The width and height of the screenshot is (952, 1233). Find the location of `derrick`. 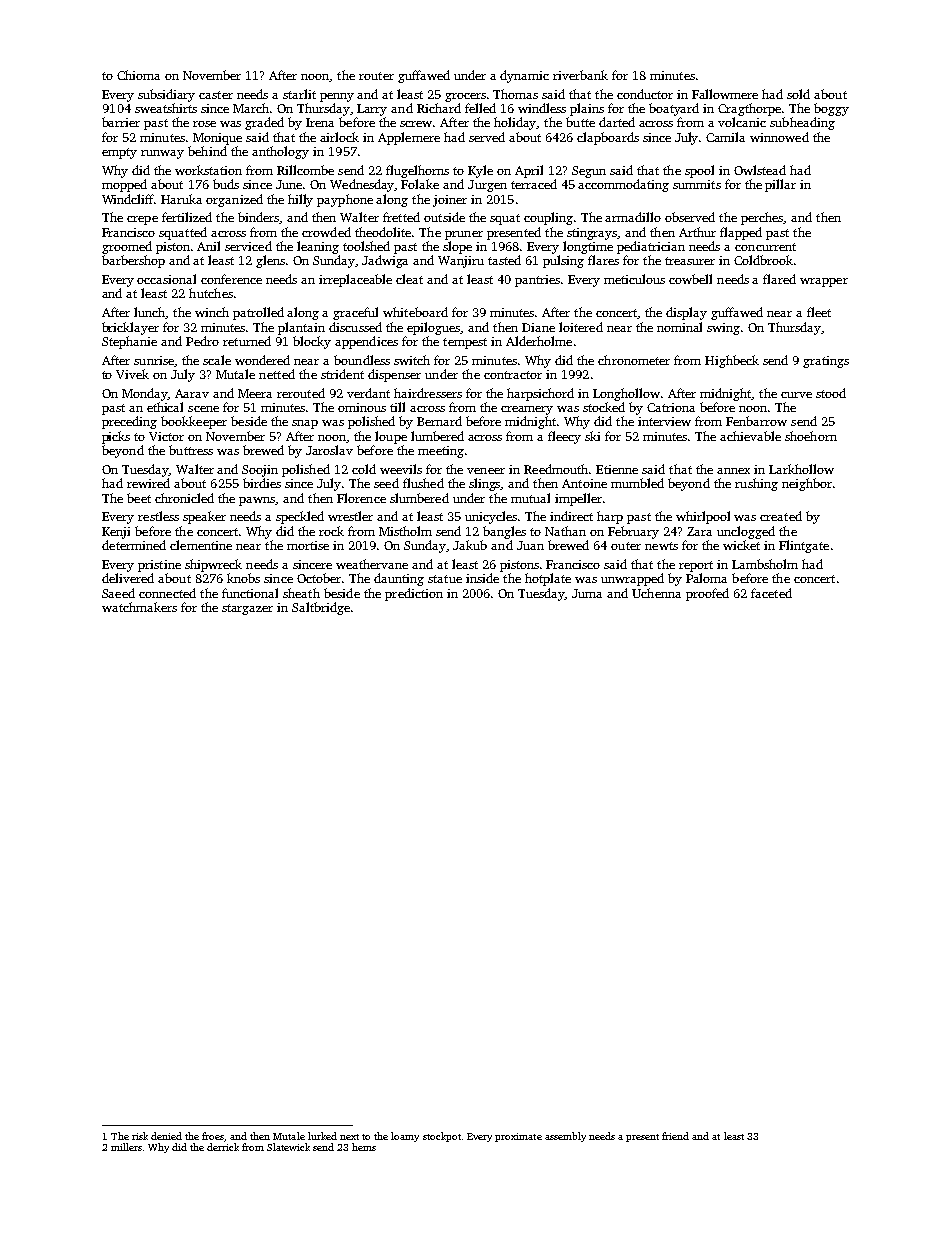

derrick is located at coordinates (223, 1147).
